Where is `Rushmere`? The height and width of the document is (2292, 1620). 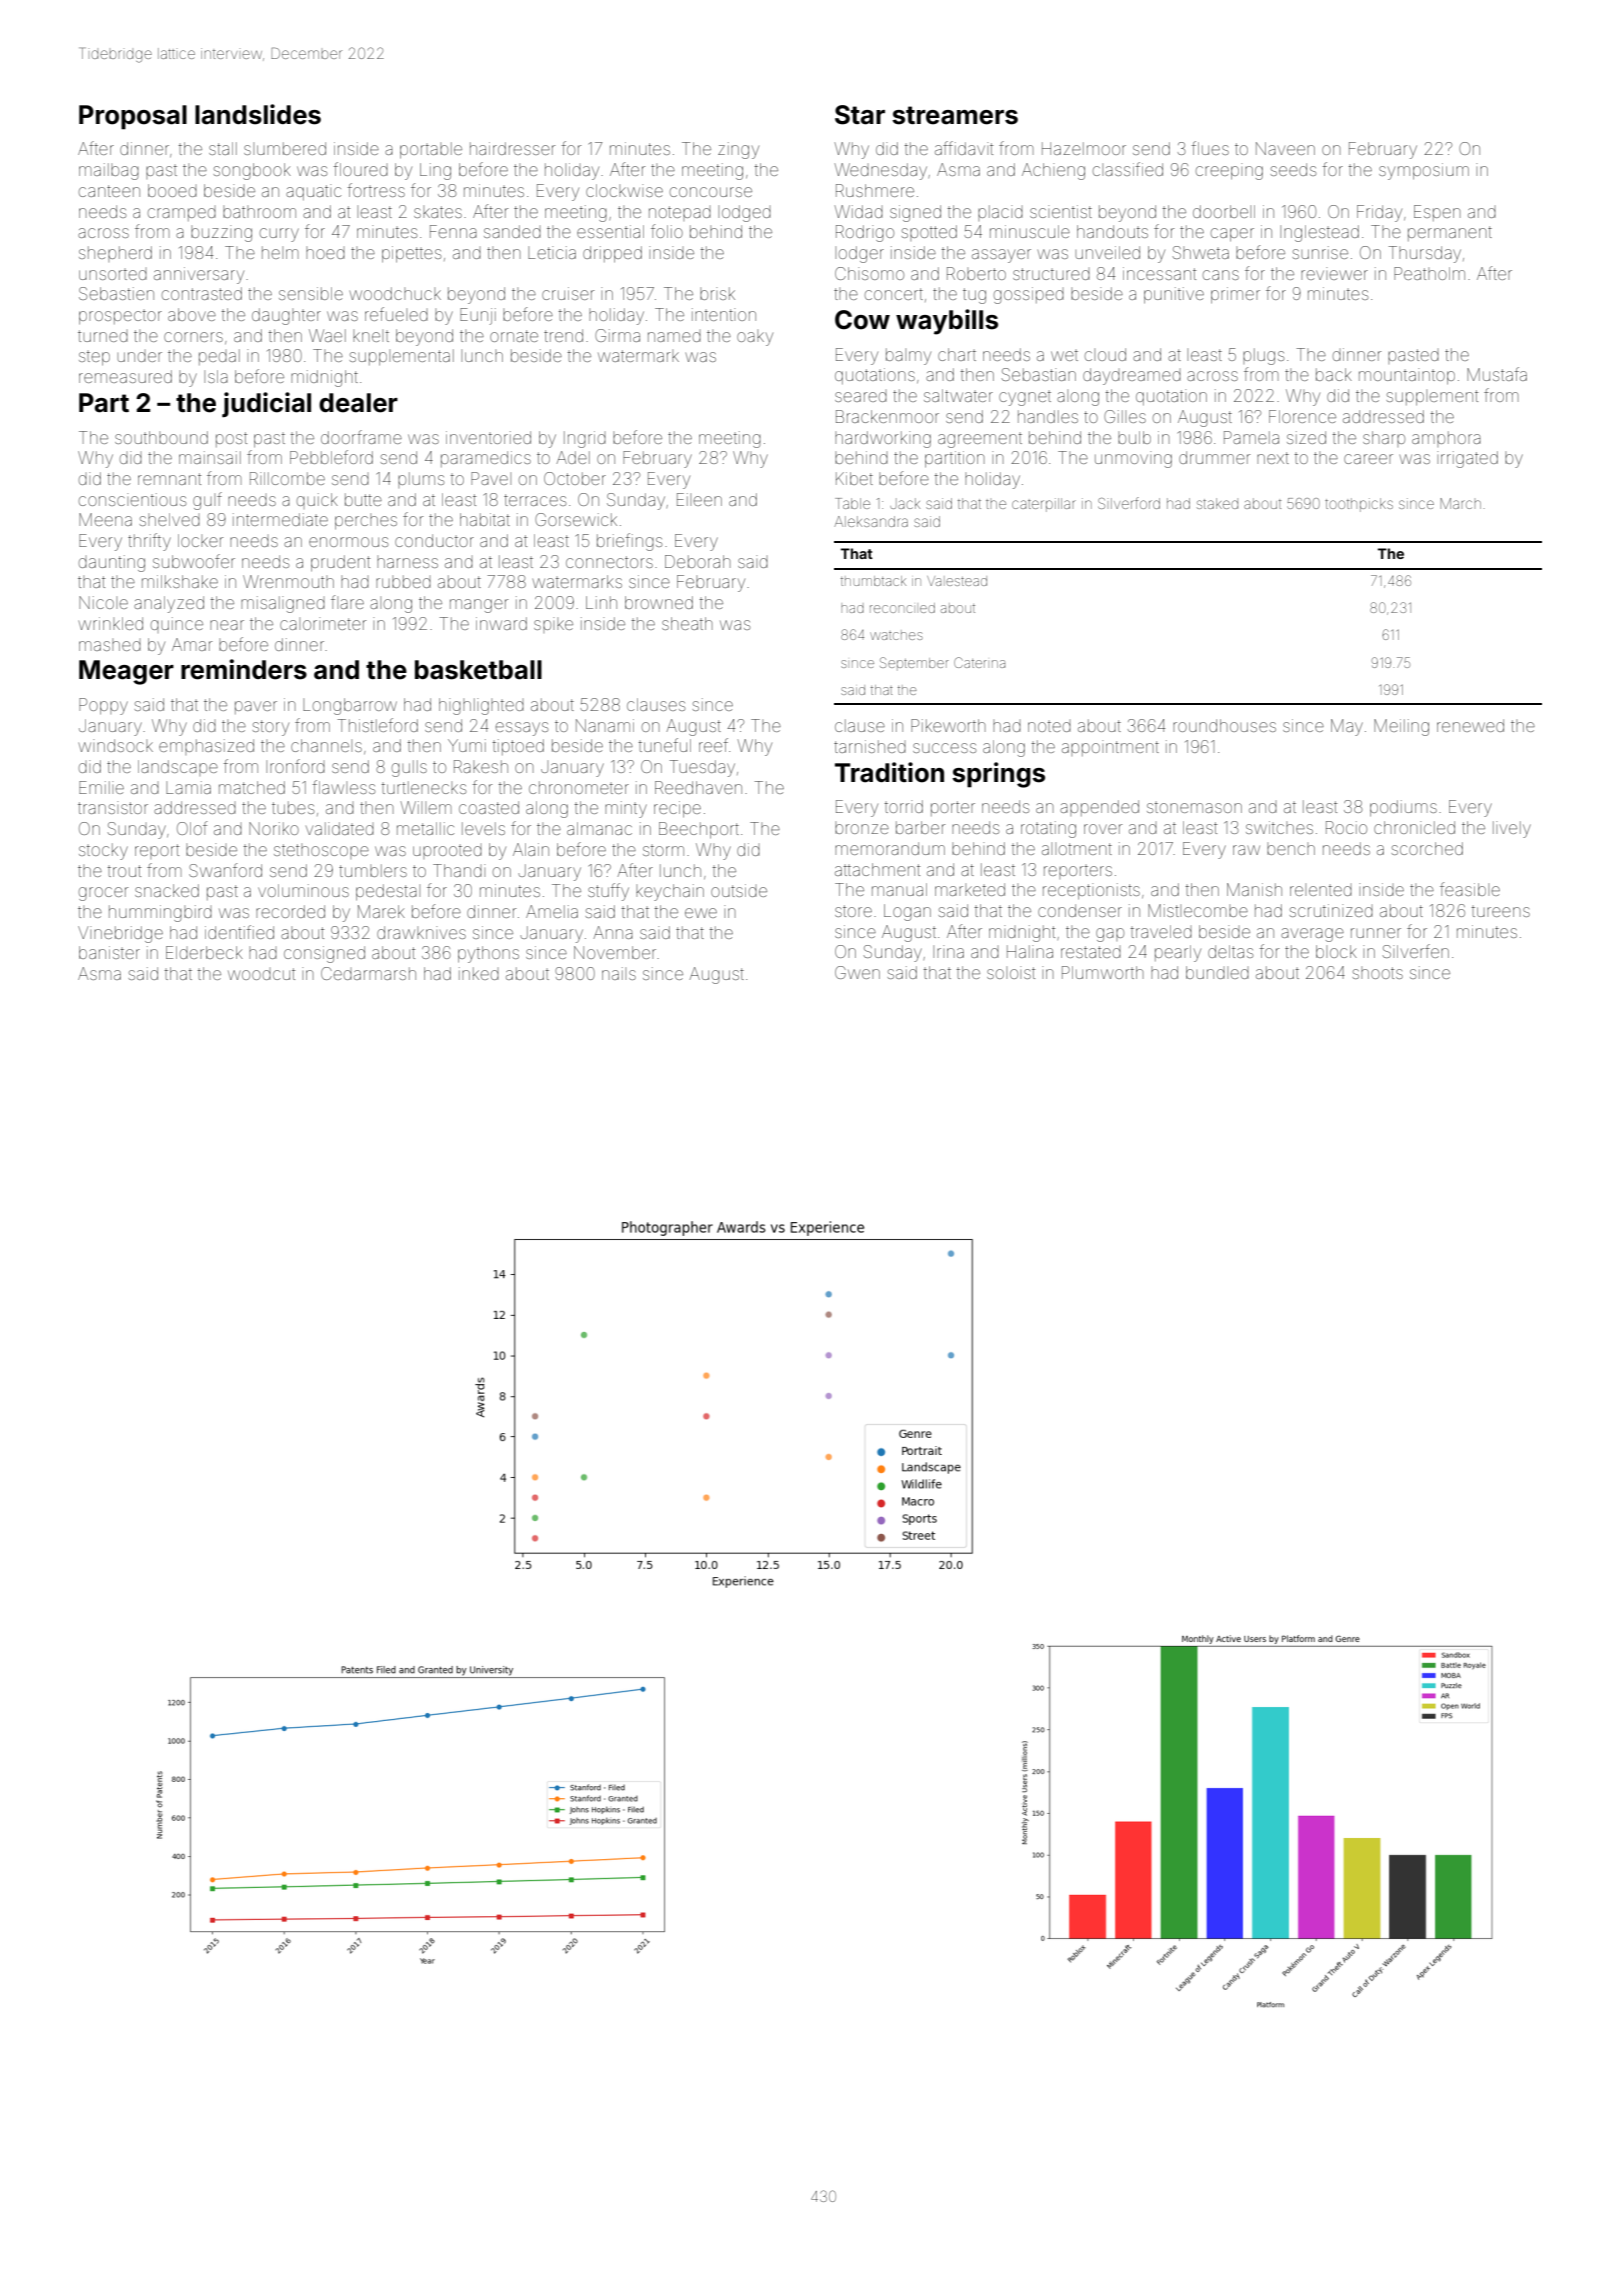 Rushmere is located at coordinates (875, 190).
